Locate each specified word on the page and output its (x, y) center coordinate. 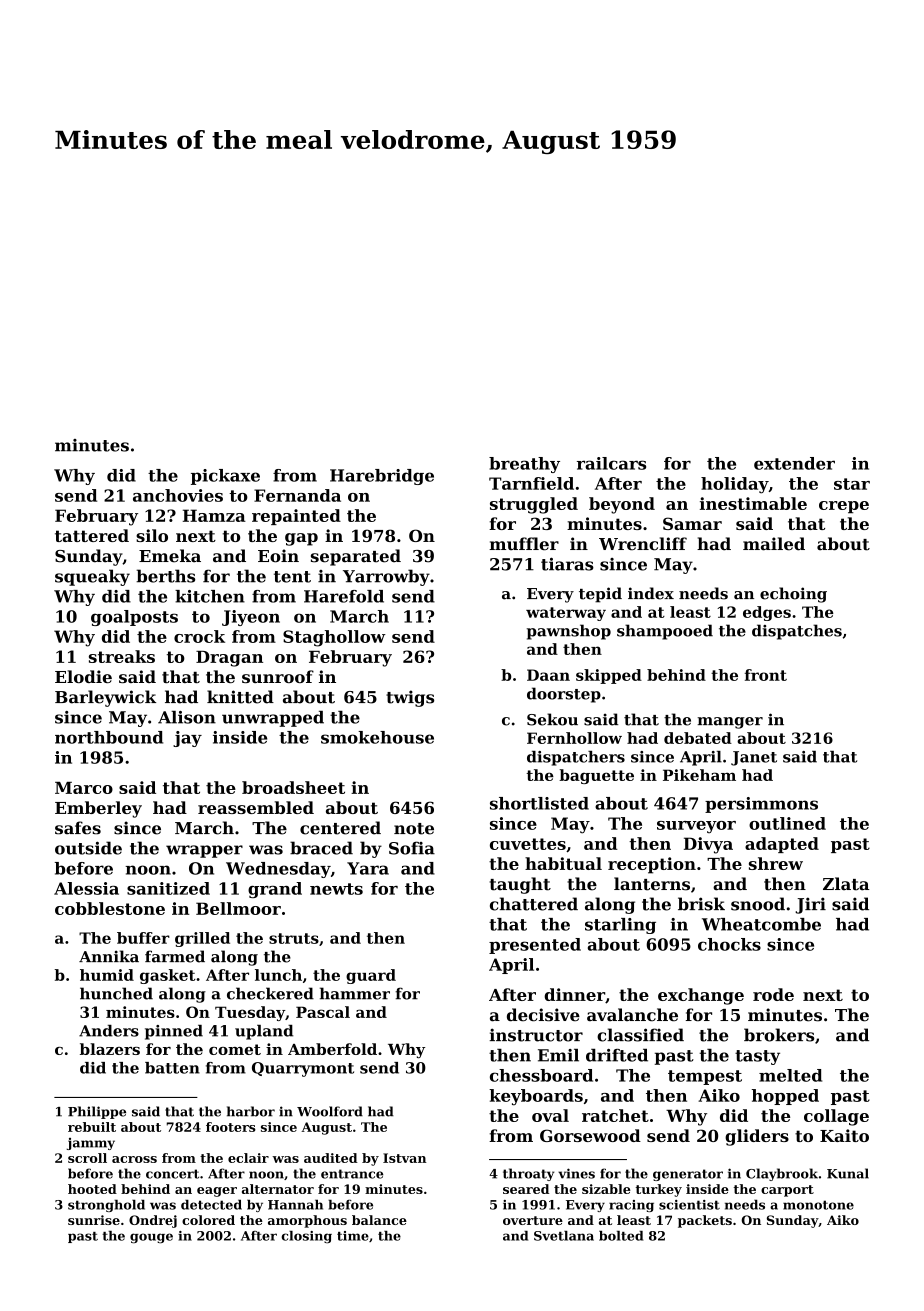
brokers (779, 1035)
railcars (611, 463)
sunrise (94, 1220)
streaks (122, 656)
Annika (109, 956)
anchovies (178, 495)
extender (794, 463)
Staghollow (334, 638)
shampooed (665, 632)
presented (535, 946)
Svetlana (564, 1236)
